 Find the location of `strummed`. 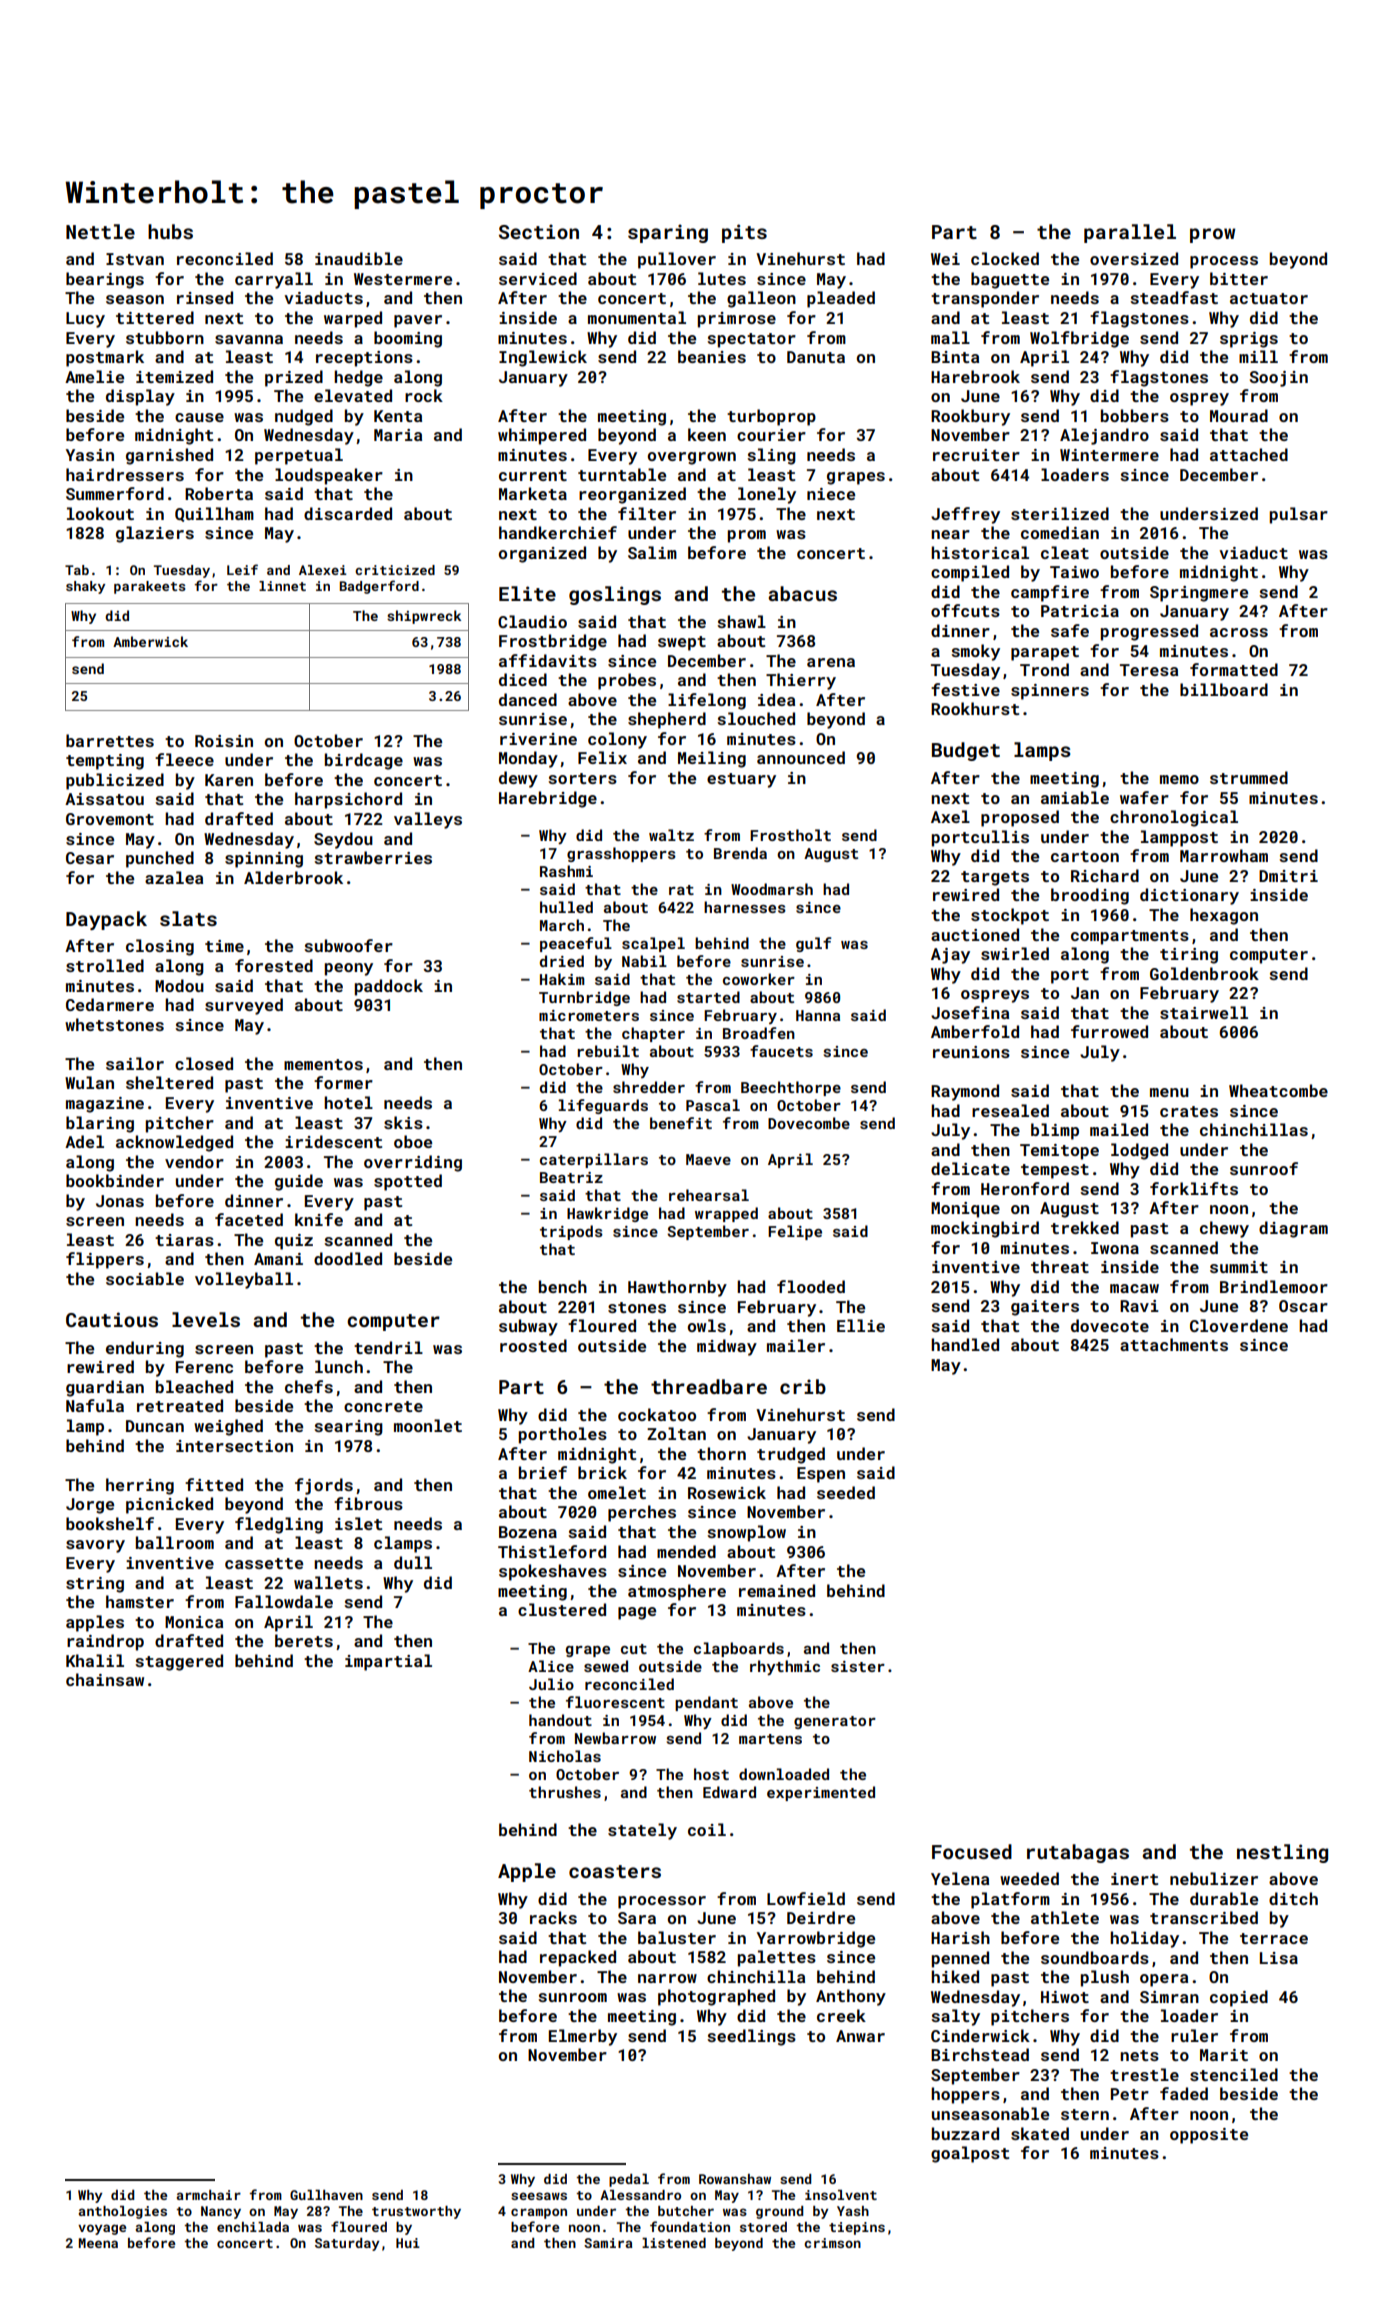

strummed is located at coordinates (1249, 777).
